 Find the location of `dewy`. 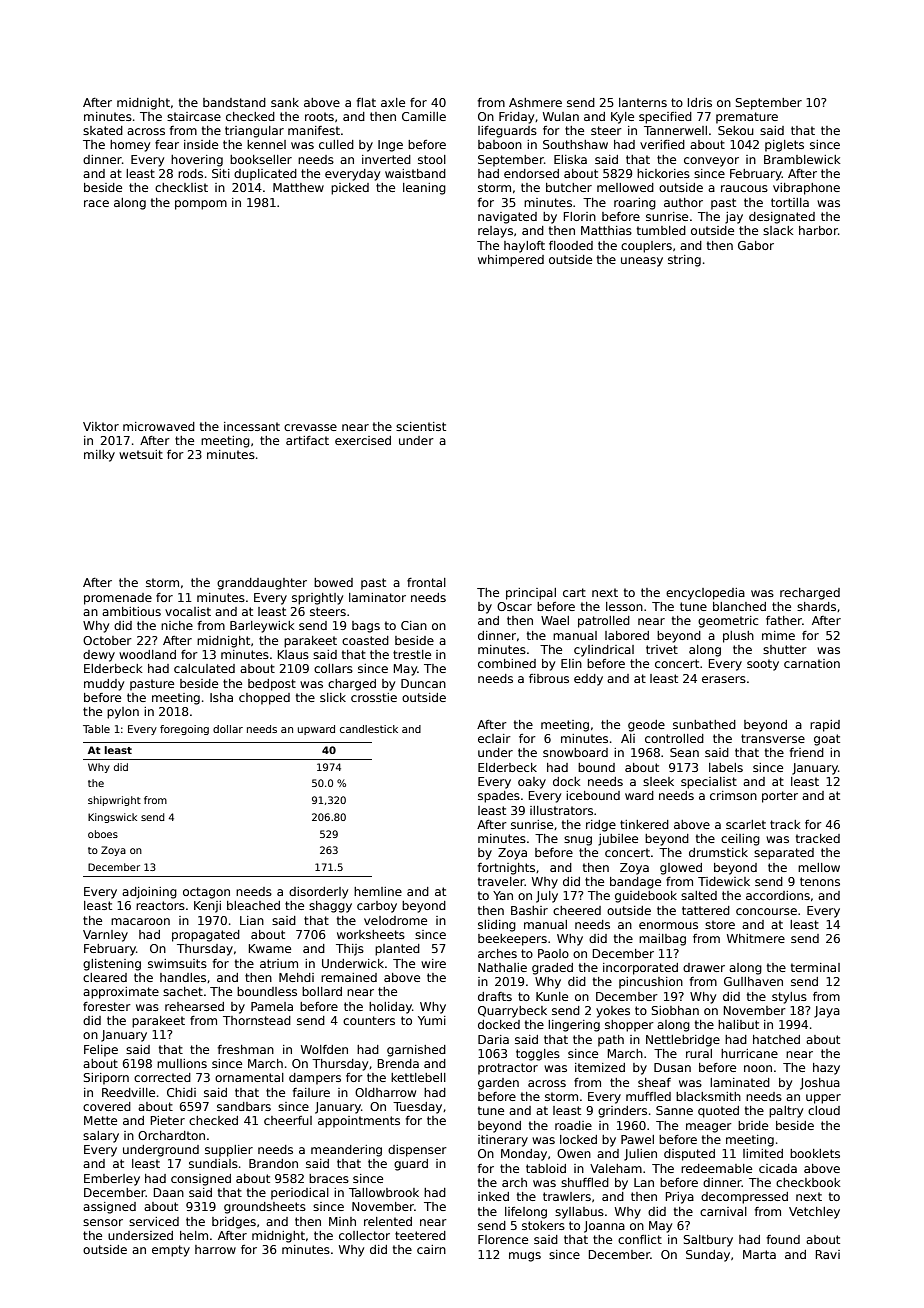

dewy is located at coordinates (99, 656).
